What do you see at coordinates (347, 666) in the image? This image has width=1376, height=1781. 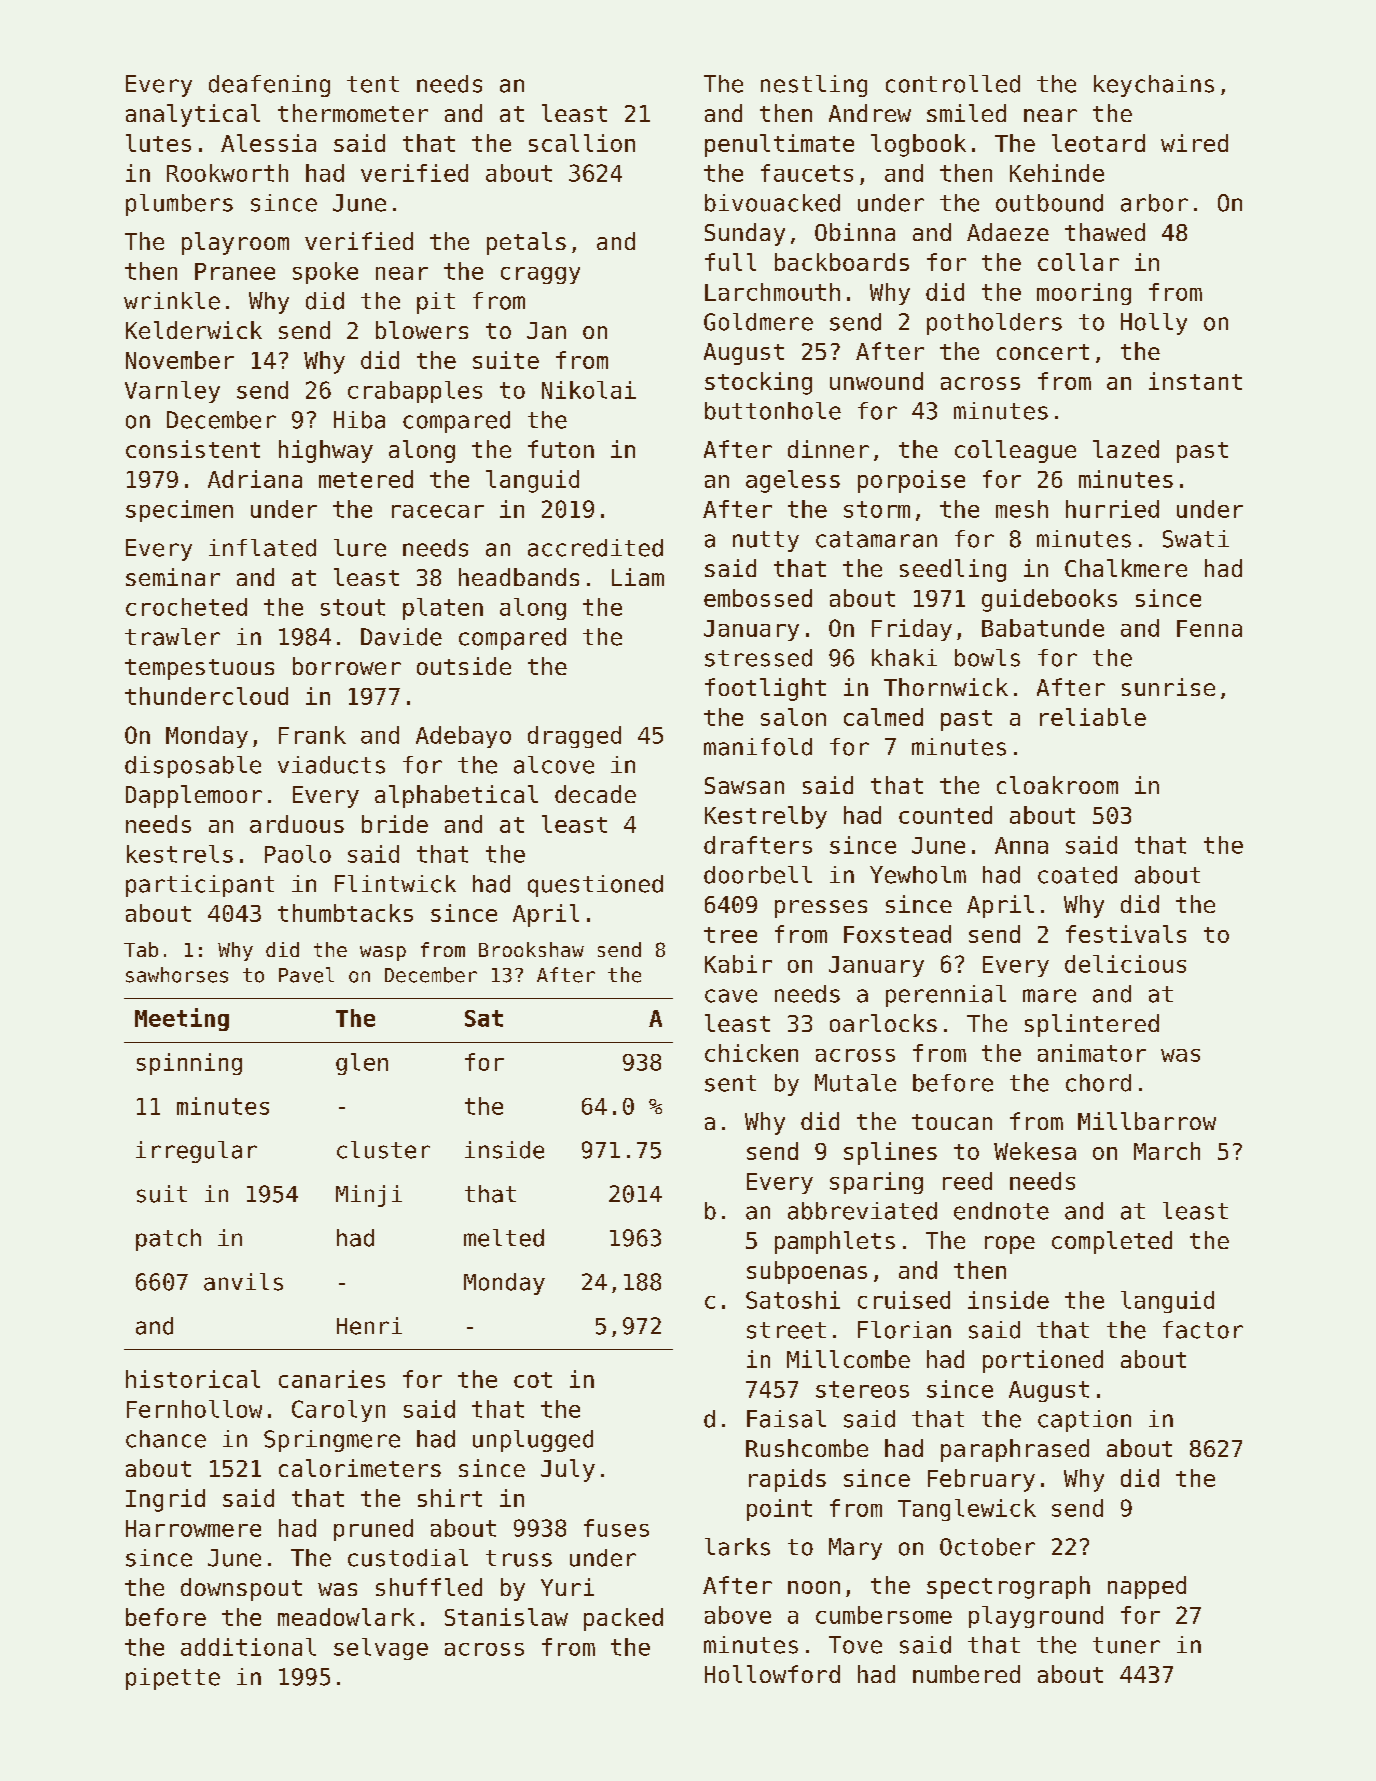 I see `borrower` at bounding box center [347, 666].
